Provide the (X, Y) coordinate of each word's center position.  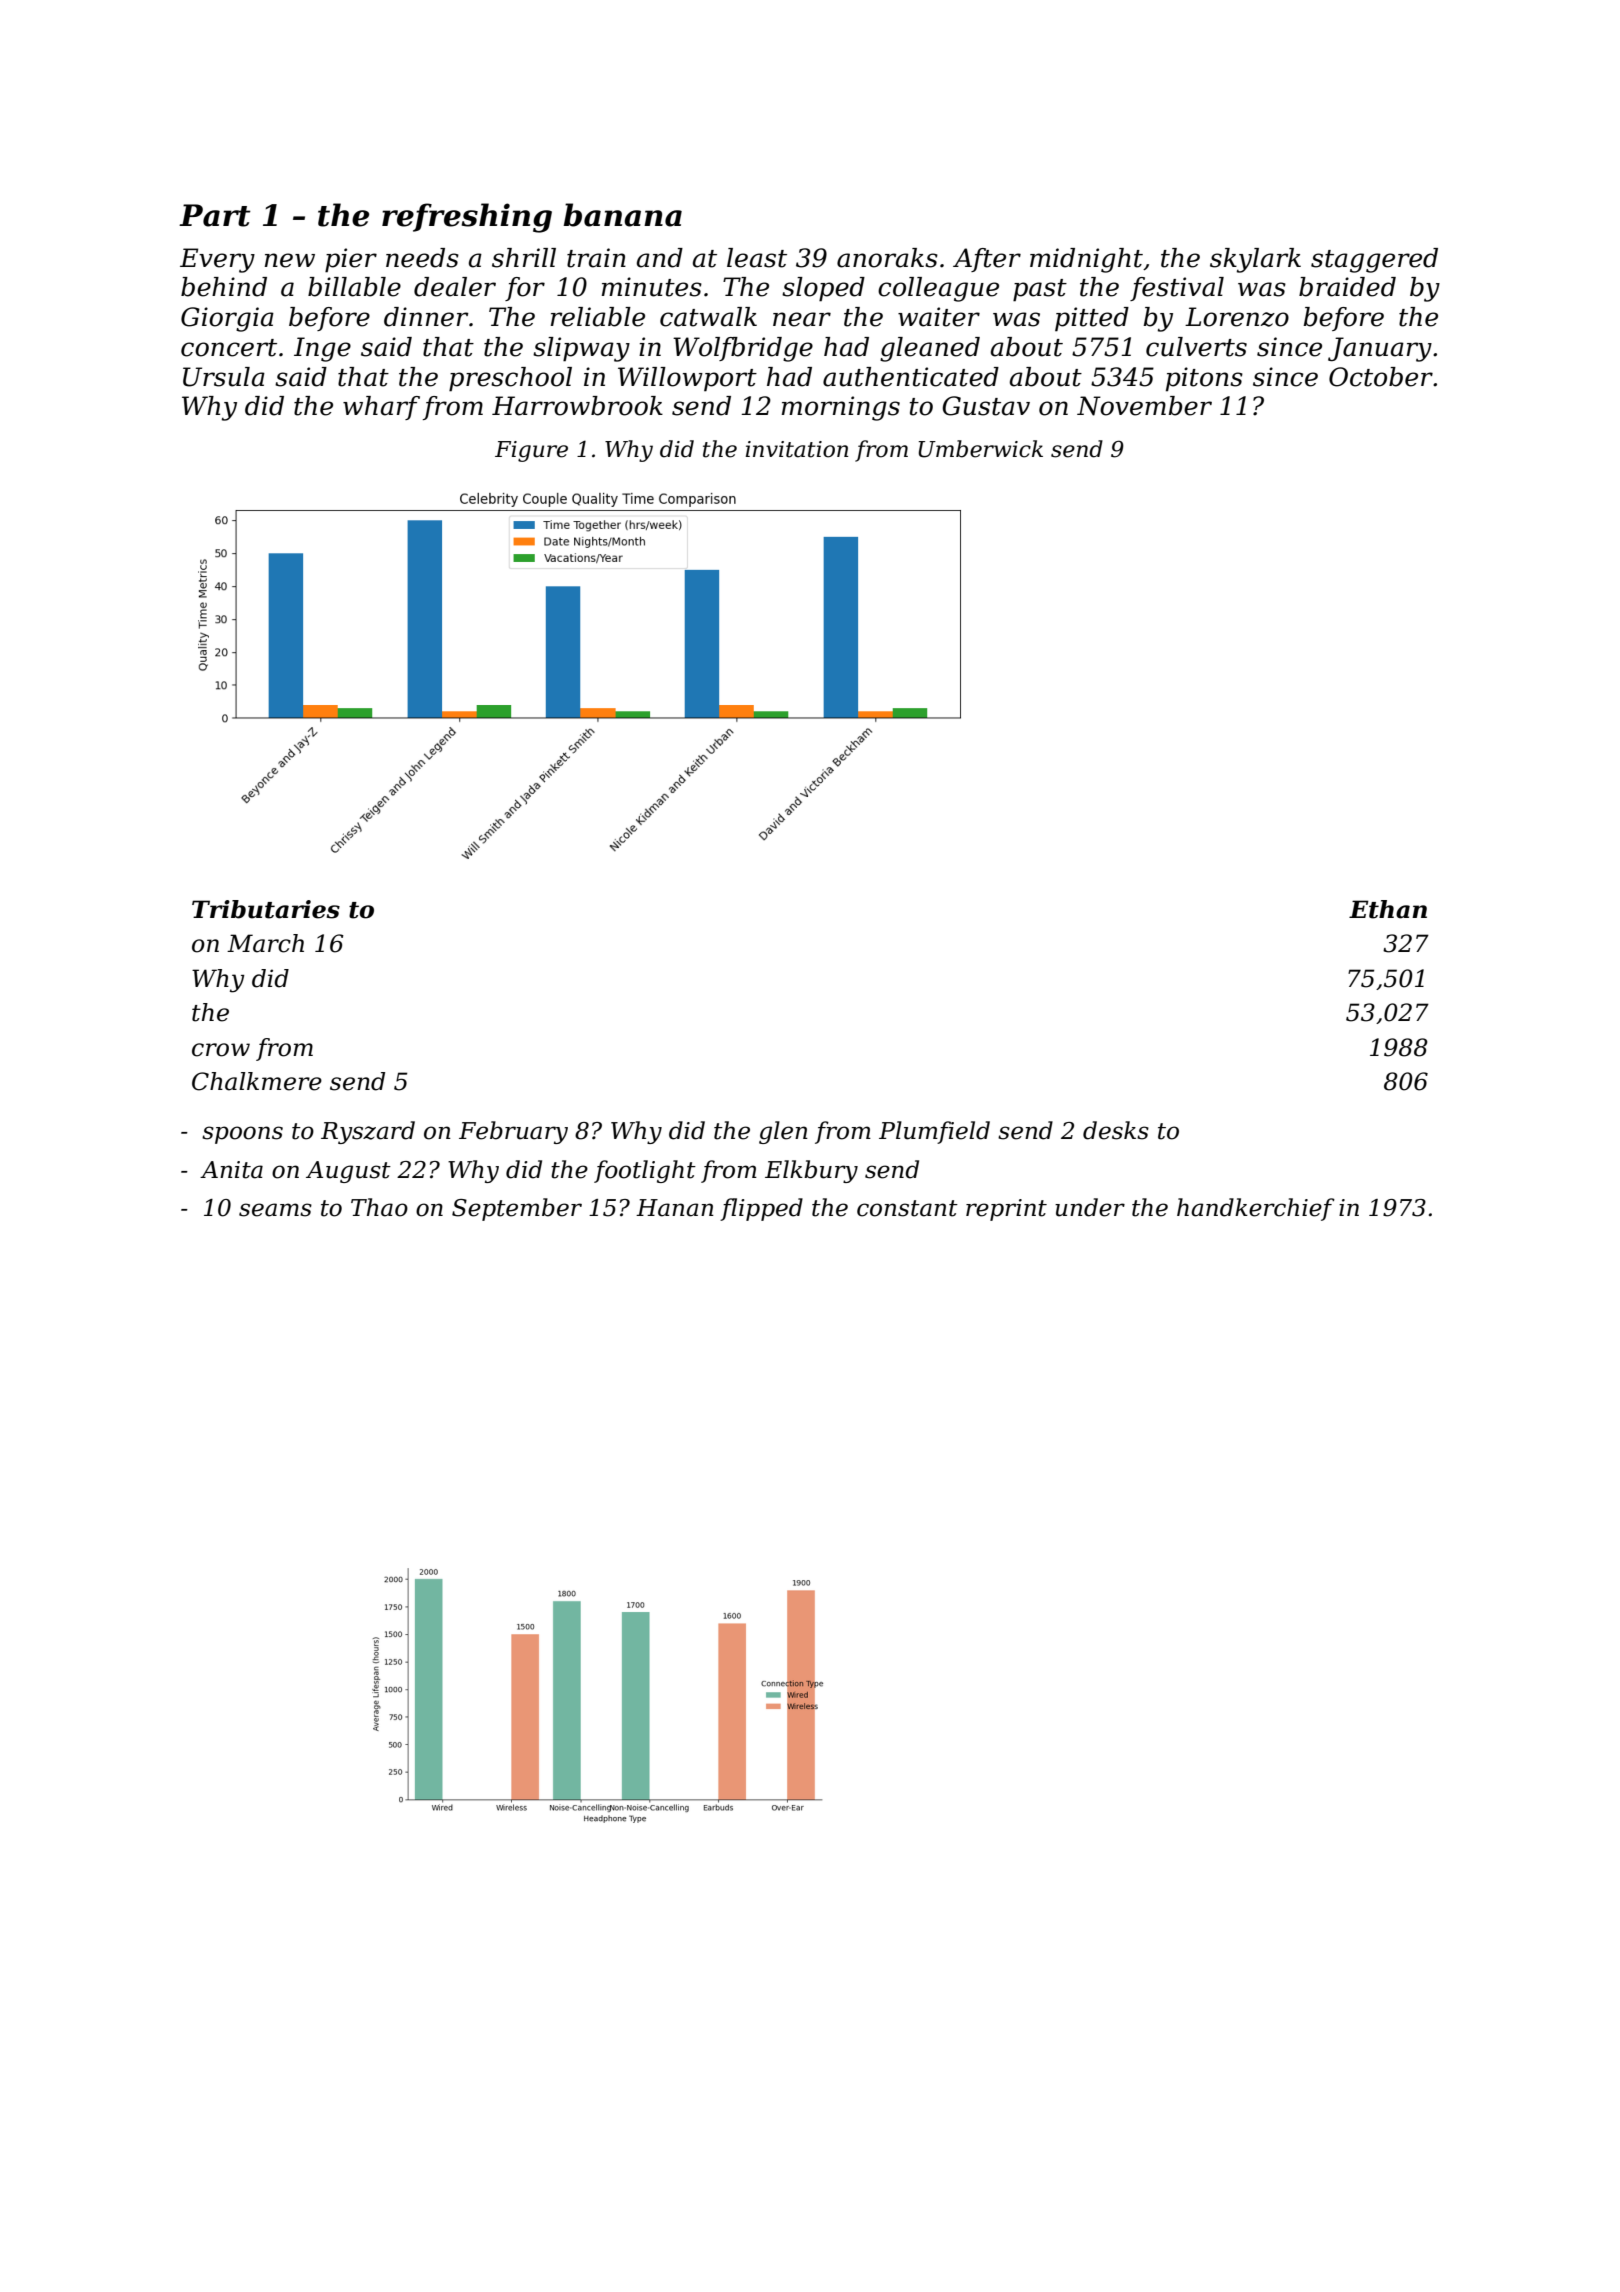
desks (1116, 1130)
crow (221, 1050)
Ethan (1388, 909)
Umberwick (981, 449)
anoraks (887, 258)
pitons (1204, 379)
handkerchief (1256, 1209)
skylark (1255, 260)
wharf (381, 408)
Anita (231, 1170)
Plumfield (934, 1132)
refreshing (467, 218)
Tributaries (266, 909)
